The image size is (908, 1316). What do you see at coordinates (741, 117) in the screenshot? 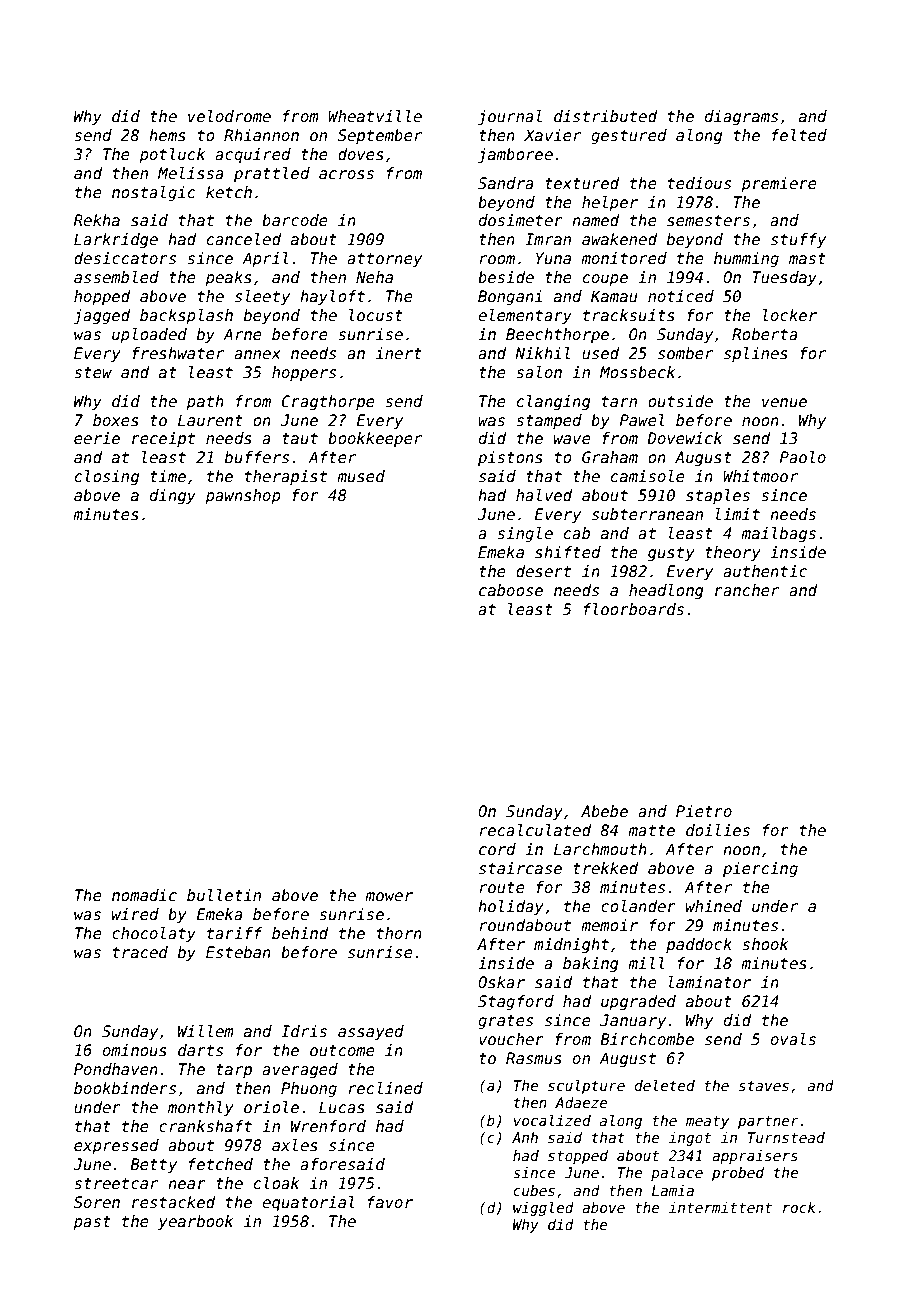
I see `diagrams` at bounding box center [741, 117].
